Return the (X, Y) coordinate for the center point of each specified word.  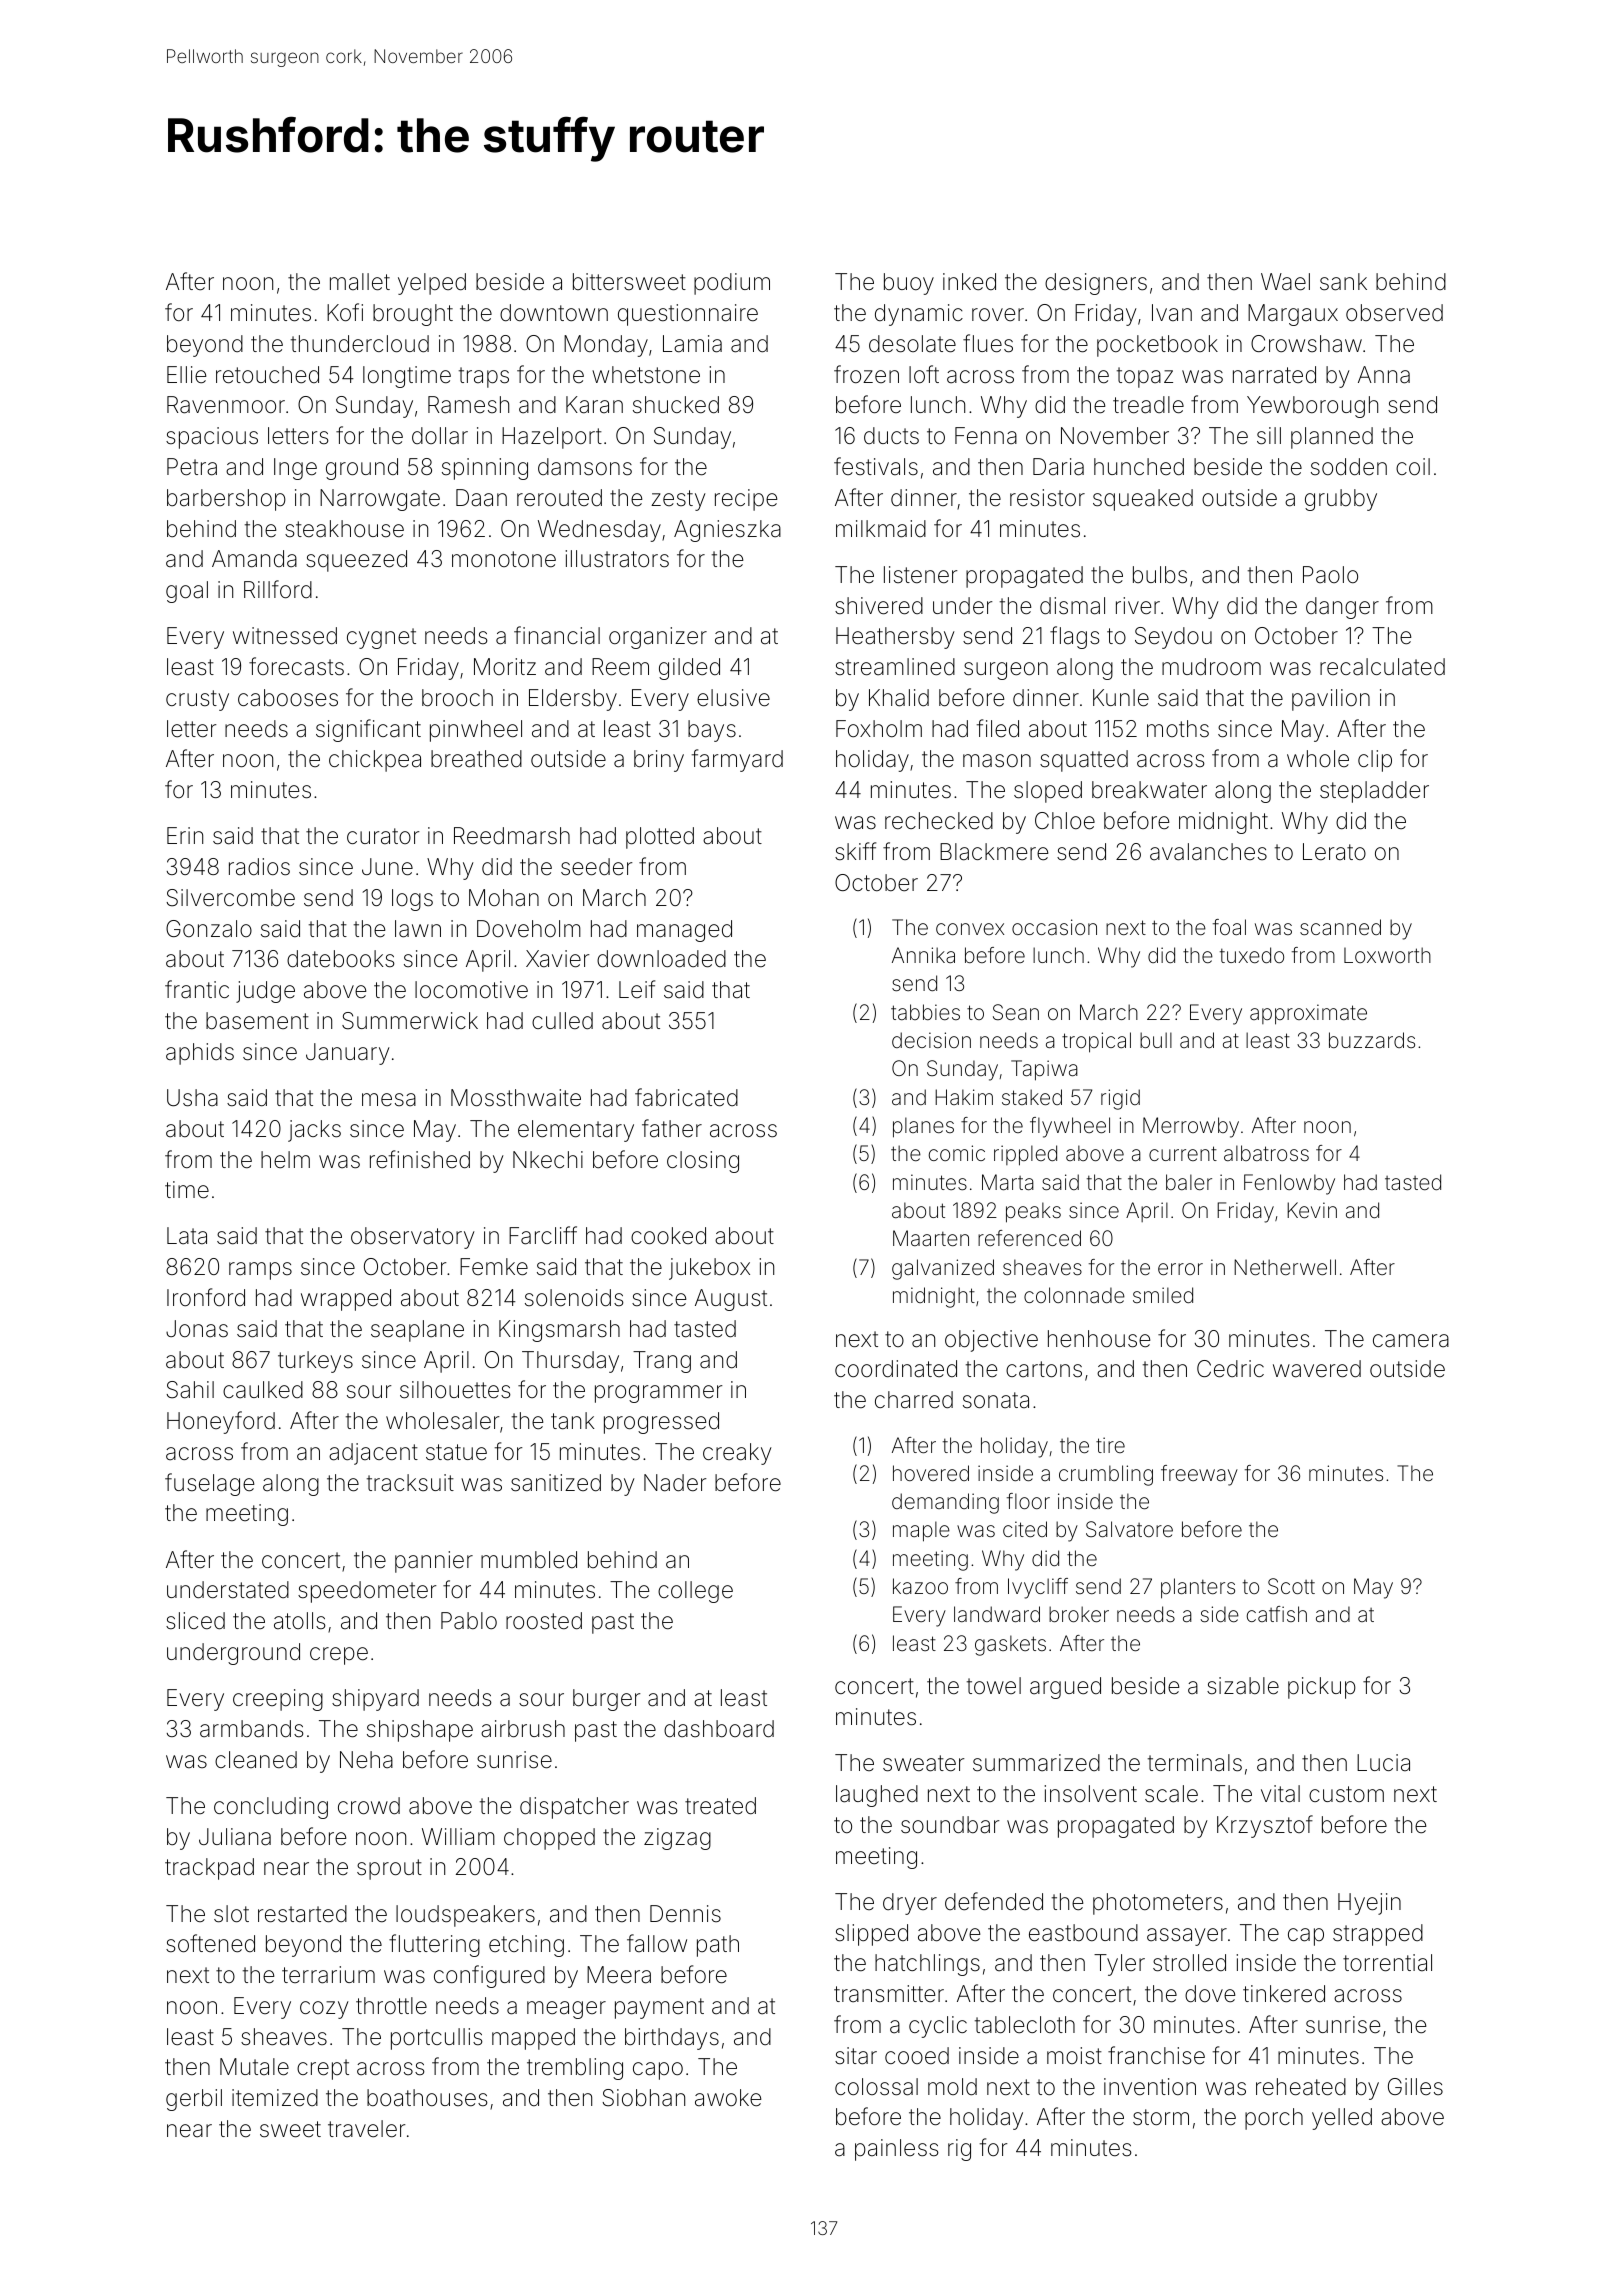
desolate (912, 344)
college (695, 1592)
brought (413, 315)
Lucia (1383, 1763)
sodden (1349, 467)
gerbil (194, 2100)
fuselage (209, 1484)
